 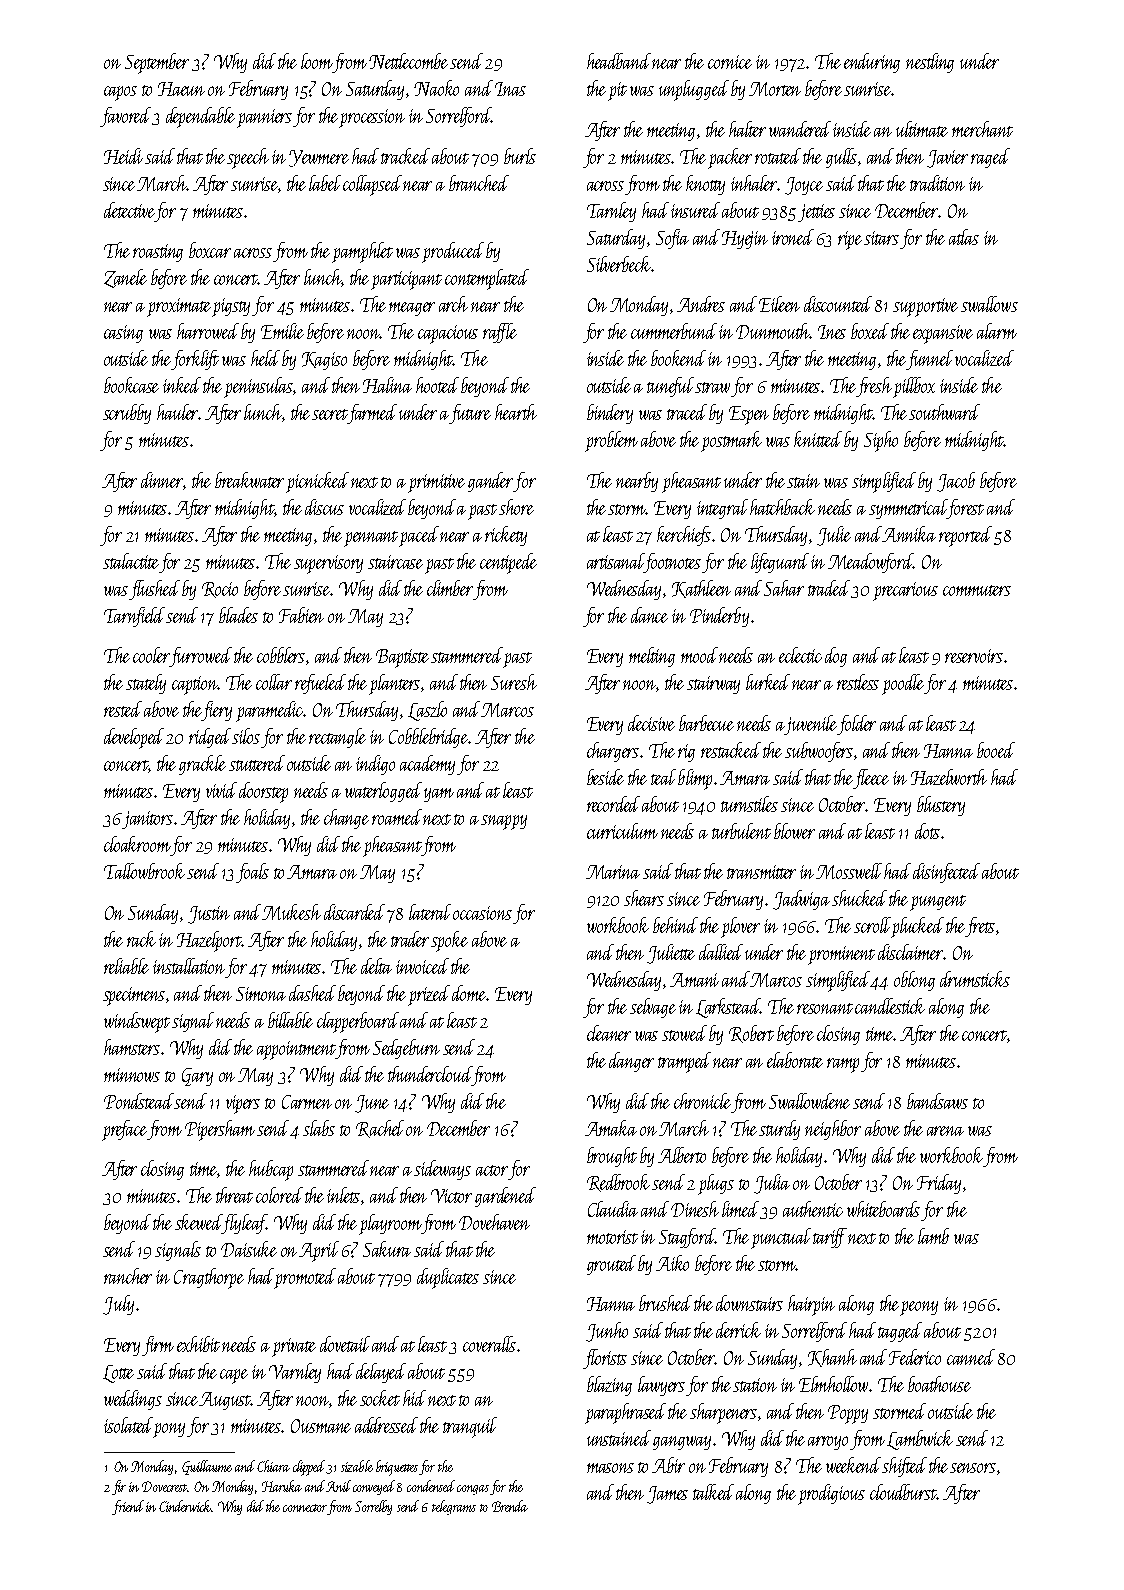 What do you see at coordinates (605, 777) in the screenshot?
I see `beside` at bounding box center [605, 777].
